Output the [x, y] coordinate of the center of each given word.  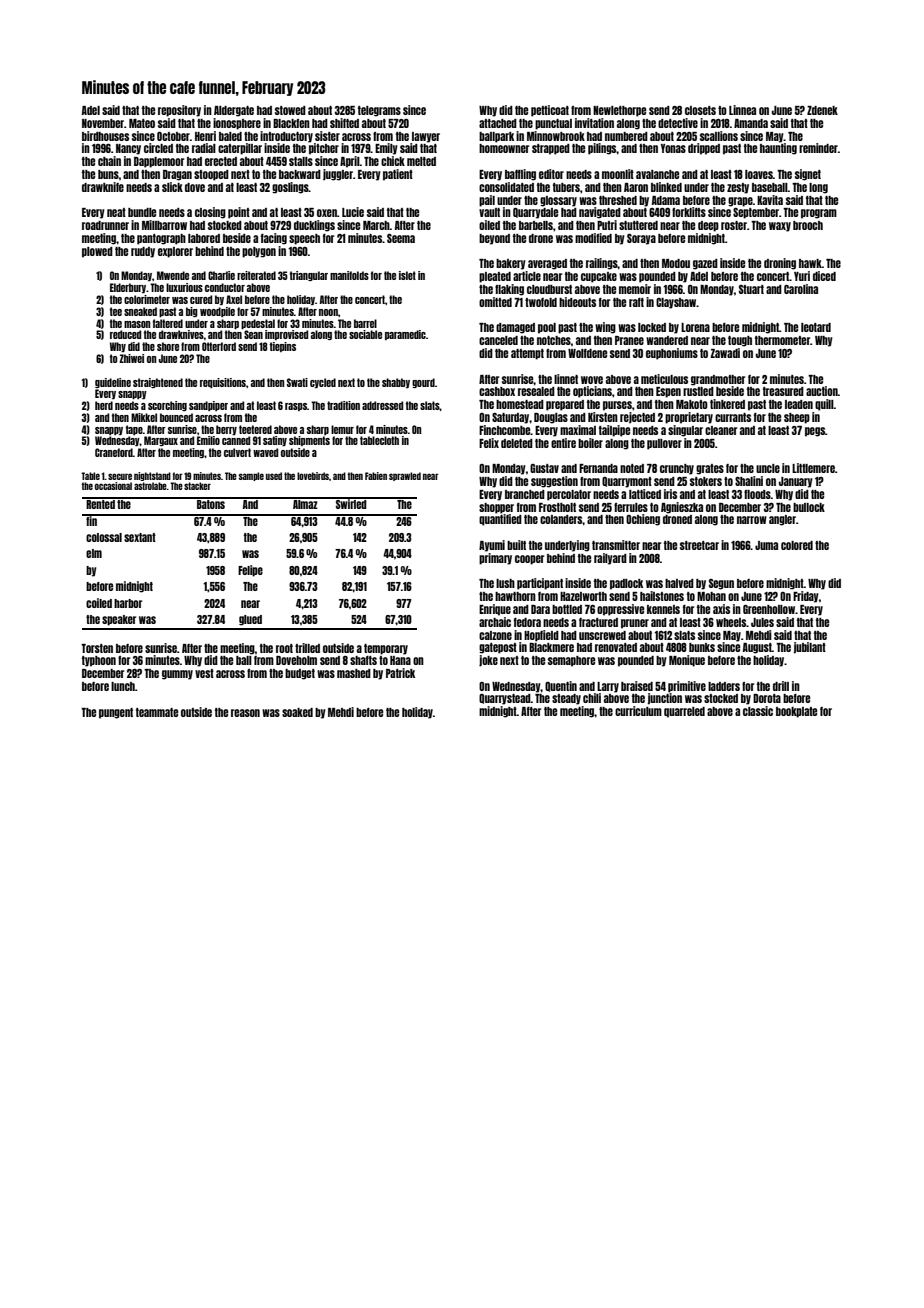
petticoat [550, 111]
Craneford [114, 452]
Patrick [400, 673]
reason [245, 713]
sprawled [405, 476]
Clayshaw [676, 303]
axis [721, 609]
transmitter [616, 545]
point [239, 213]
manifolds [349, 275]
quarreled [684, 712]
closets [700, 110]
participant [540, 584]
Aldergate [234, 111]
